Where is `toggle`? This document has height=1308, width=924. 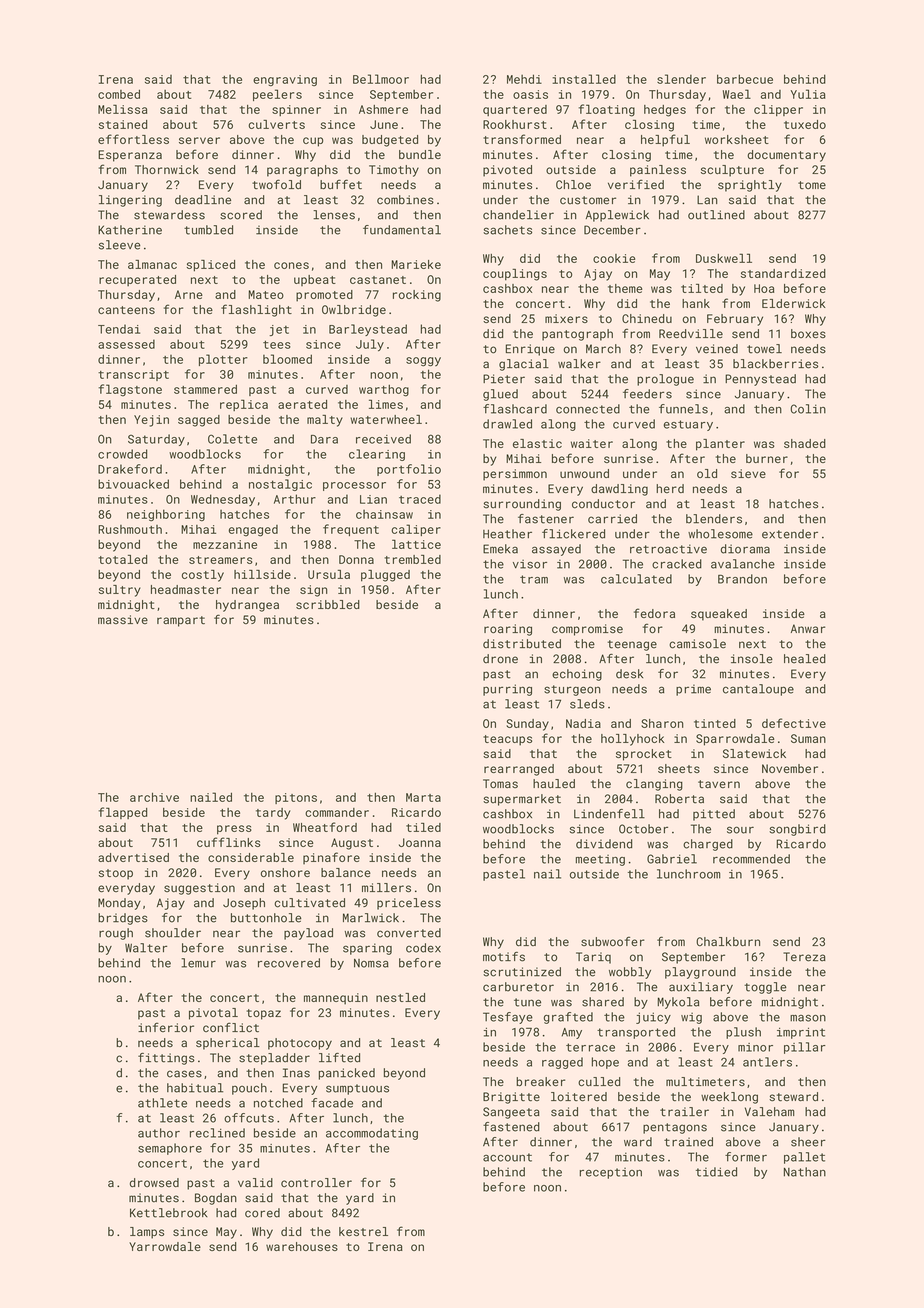 toggle is located at coordinates (765, 988).
